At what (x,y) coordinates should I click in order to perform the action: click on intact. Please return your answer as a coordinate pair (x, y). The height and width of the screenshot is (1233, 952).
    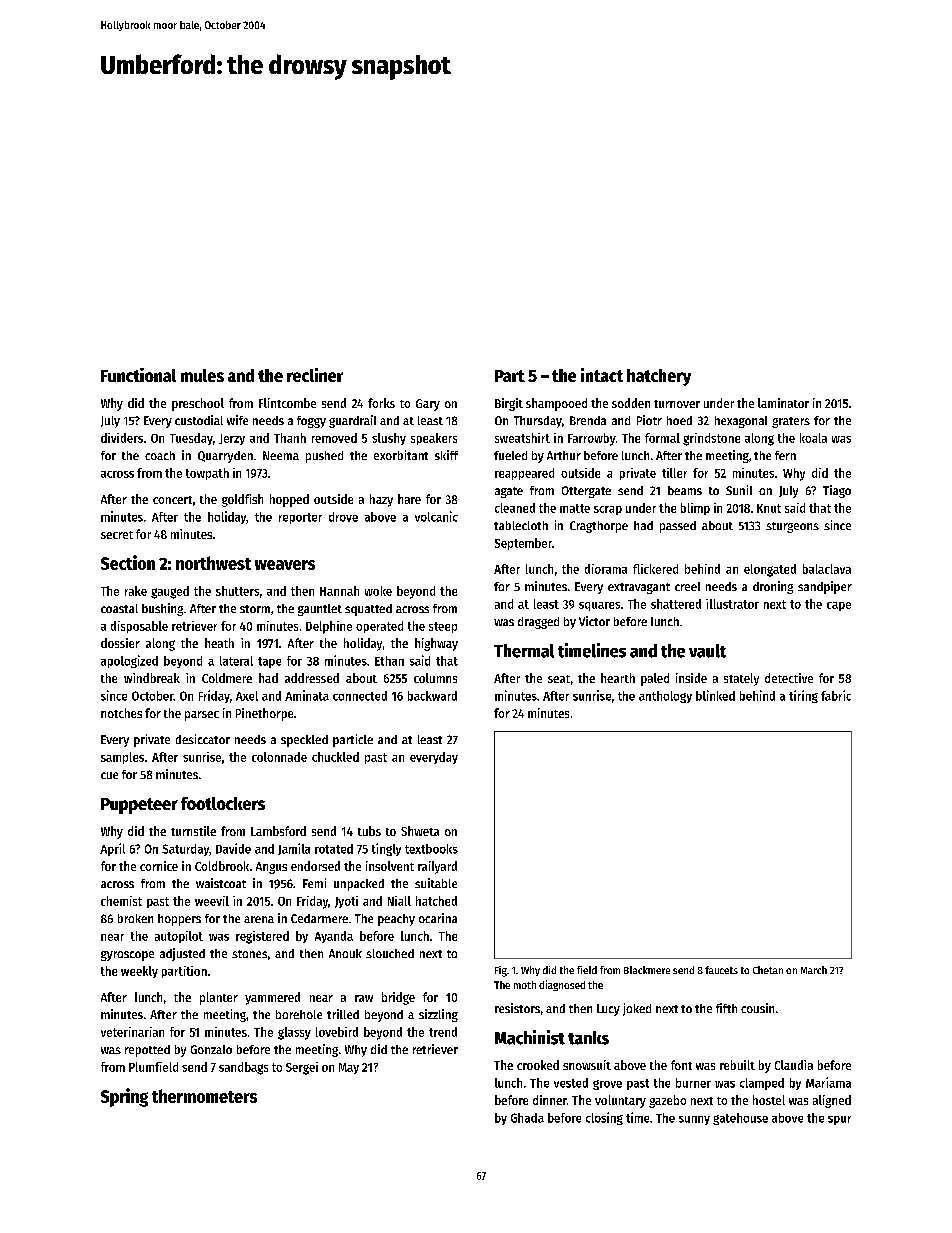
    Looking at the image, I should click on (602, 375).
